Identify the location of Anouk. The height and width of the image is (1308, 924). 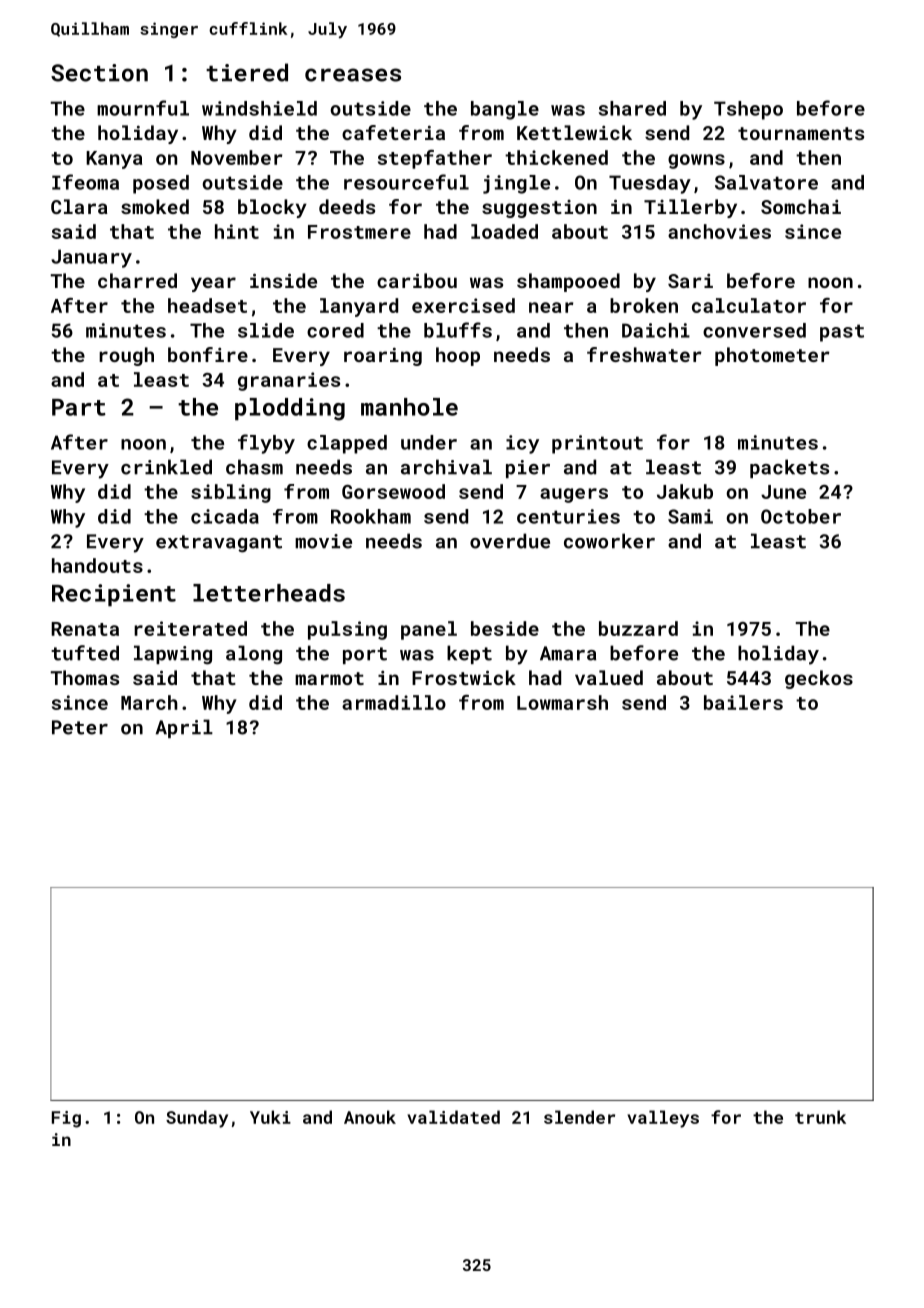
(370, 1117).
